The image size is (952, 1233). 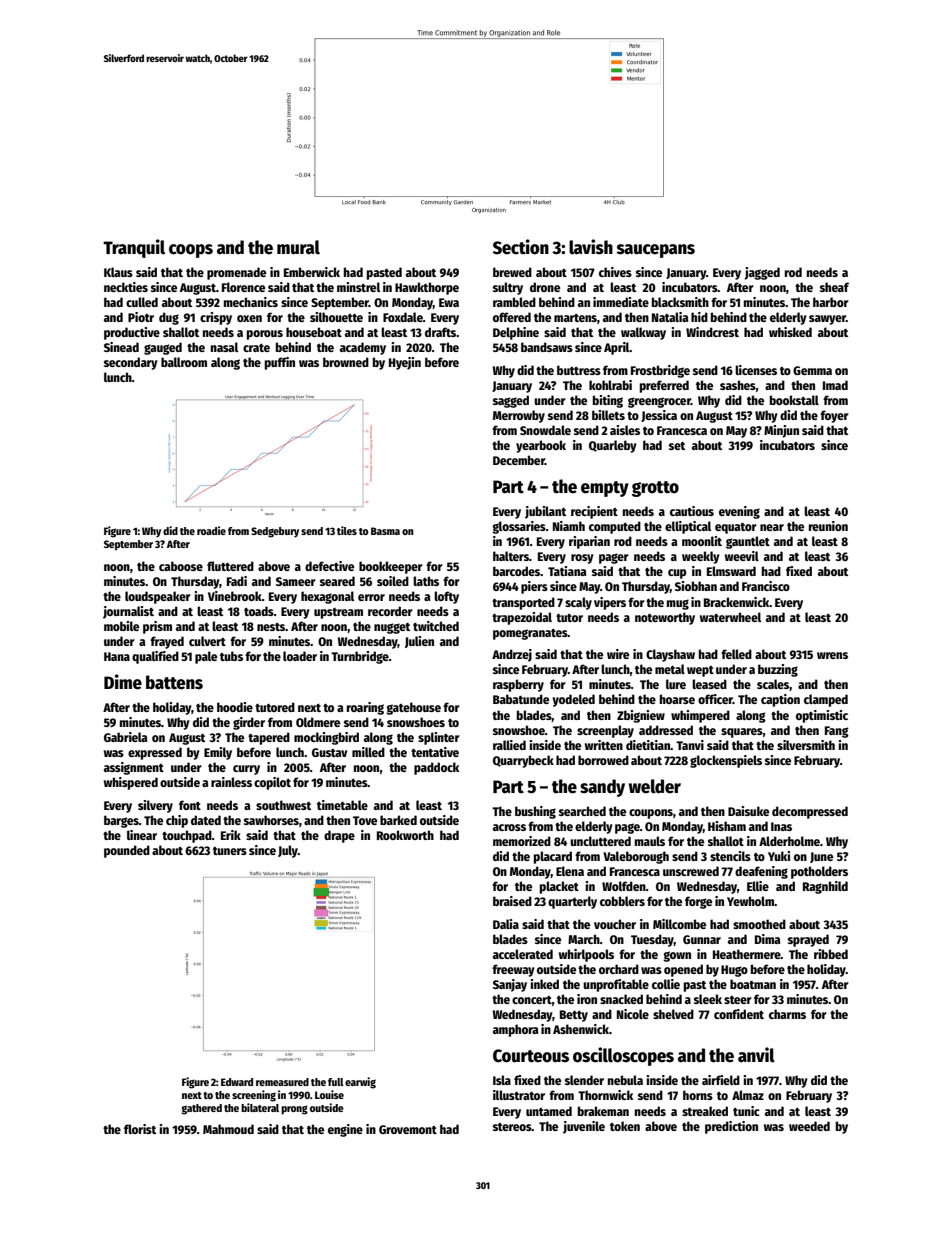 What do you see at coordinates (608, 415) in the screenshot?
I see `billets` at bounding box center [608, 415].
